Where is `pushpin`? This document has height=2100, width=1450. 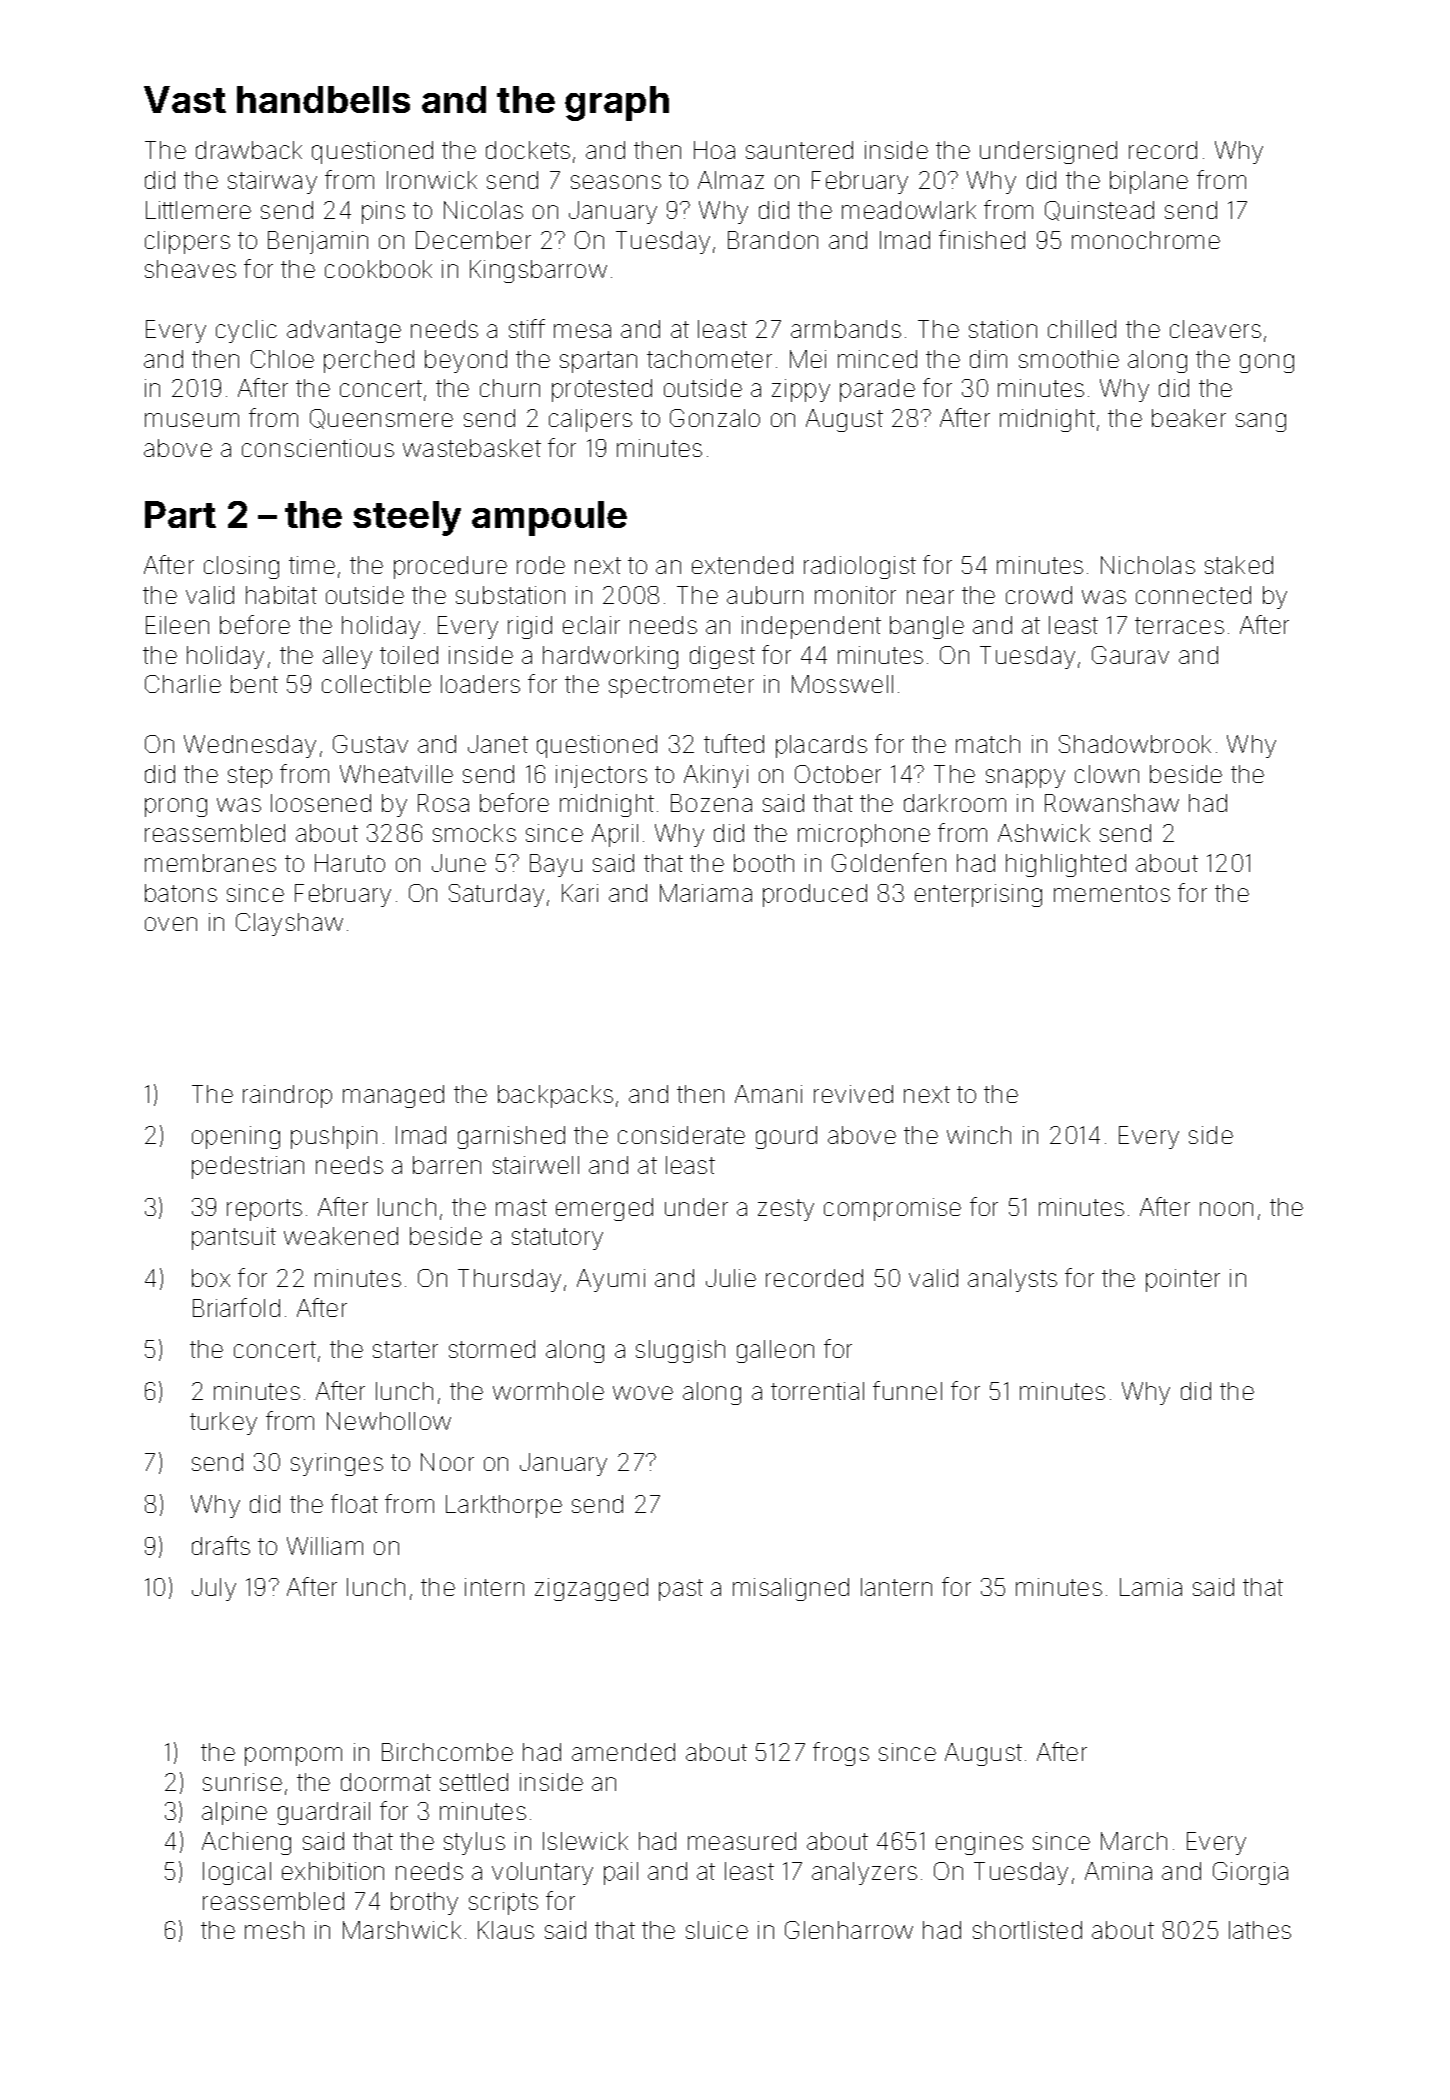 pushpin is located at coordinates (334, 1137).
